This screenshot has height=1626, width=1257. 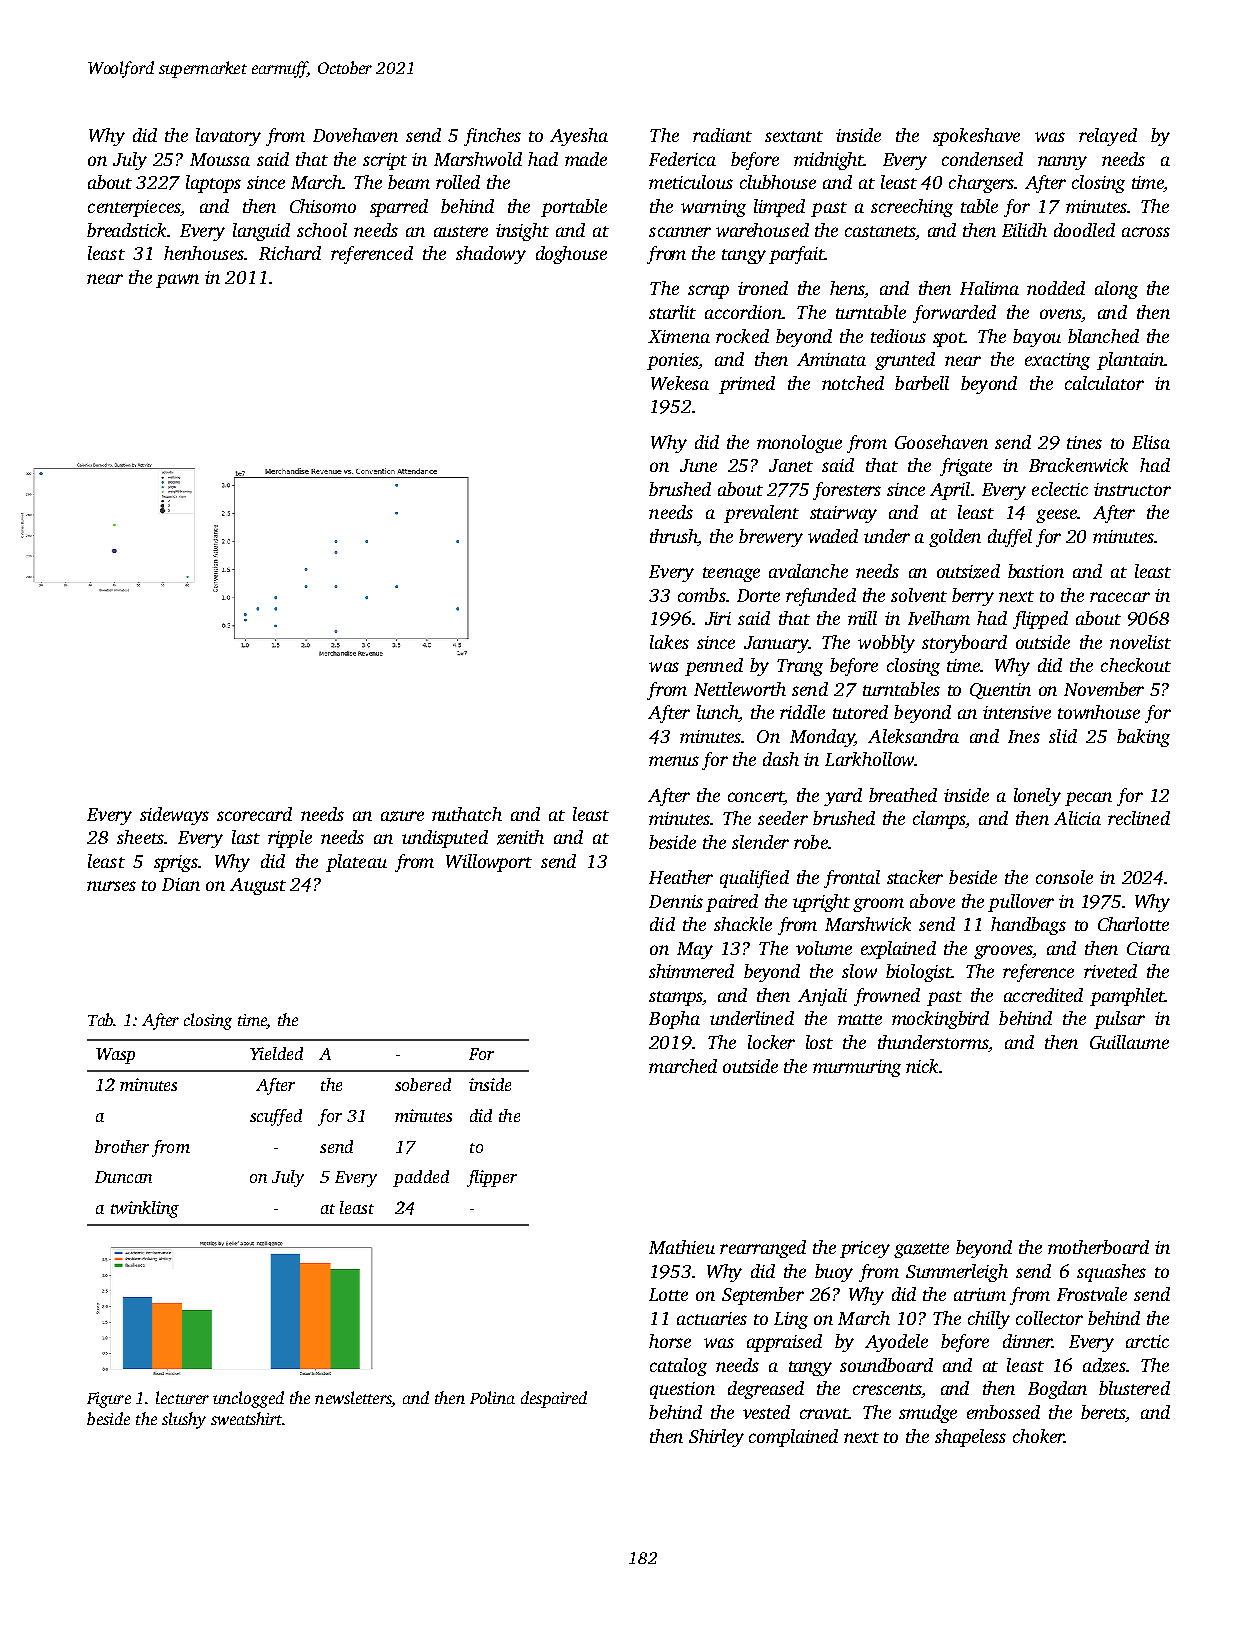 What do you see at coordinates (492, 137) in the screenshot?
I see `finches` at bounding box center [492, 137].
